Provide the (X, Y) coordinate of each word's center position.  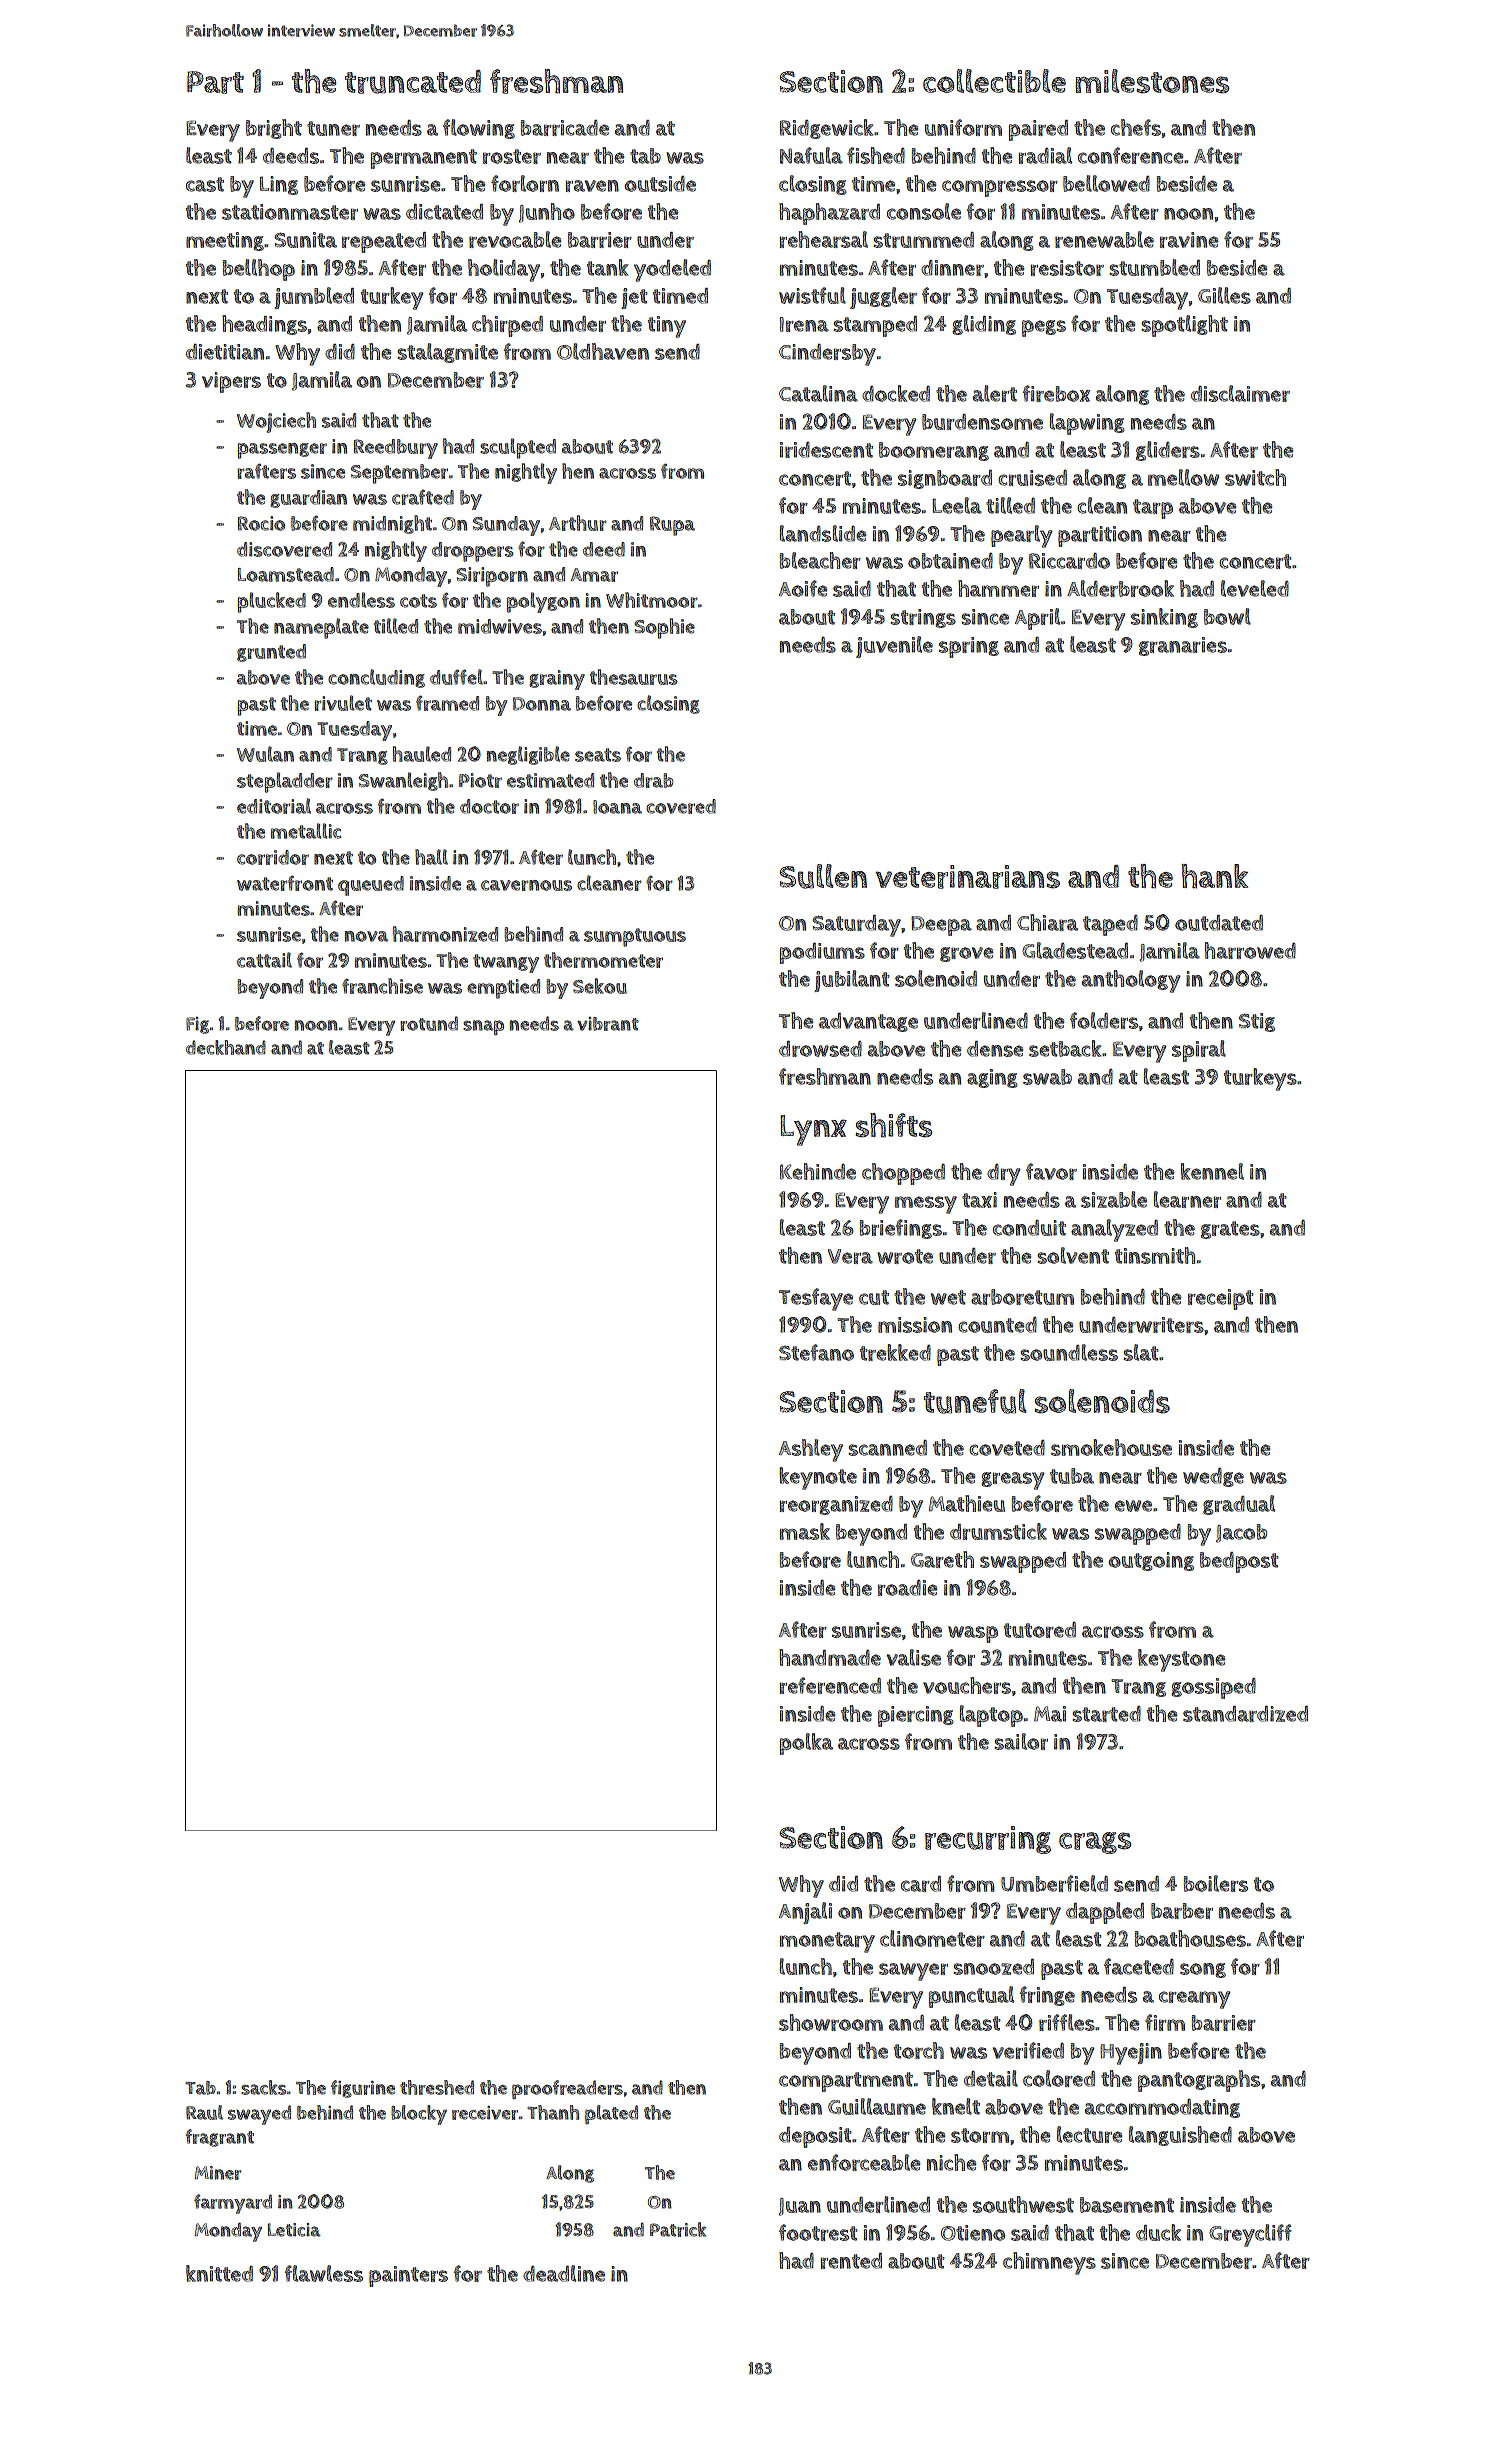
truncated (413, 82)
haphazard (829, 214)
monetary (827, 1942)
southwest (1023, 2204)
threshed (437, 2087)
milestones (1152, 81)
